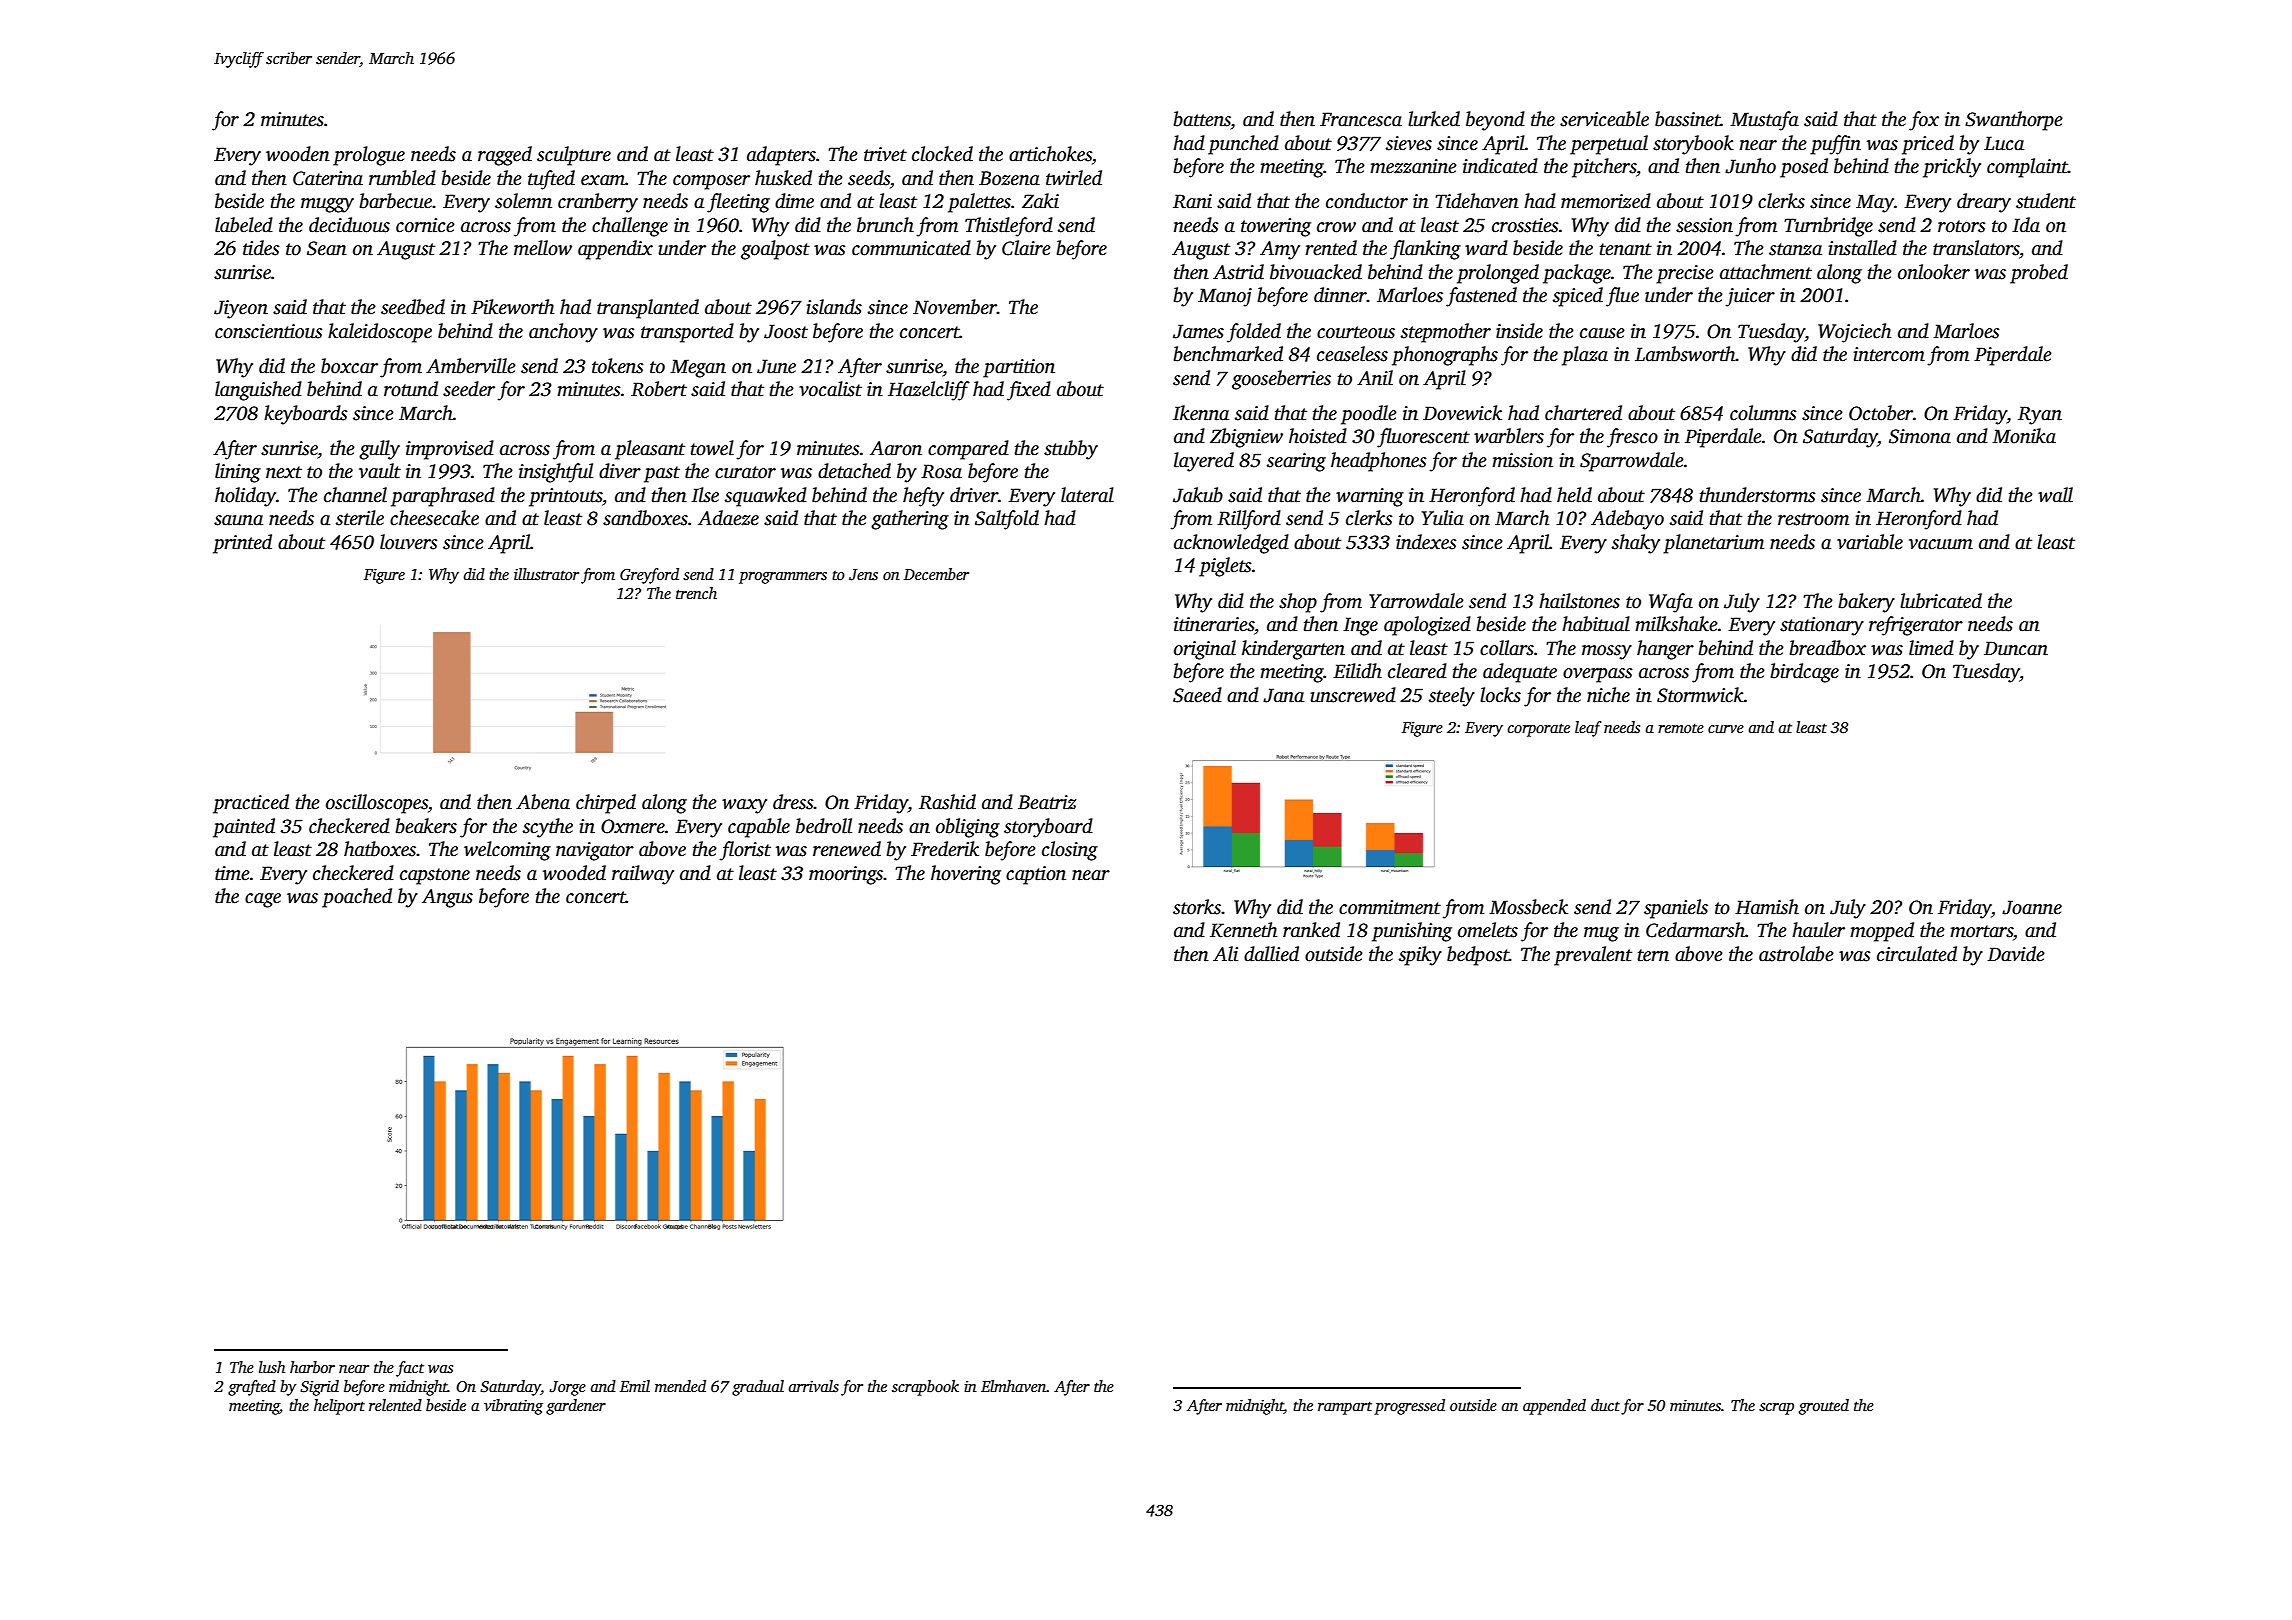  What do you see at coordinates (1420, 956) in the screenshot?
I see `spiky` at bounding box center [1420, 956].
